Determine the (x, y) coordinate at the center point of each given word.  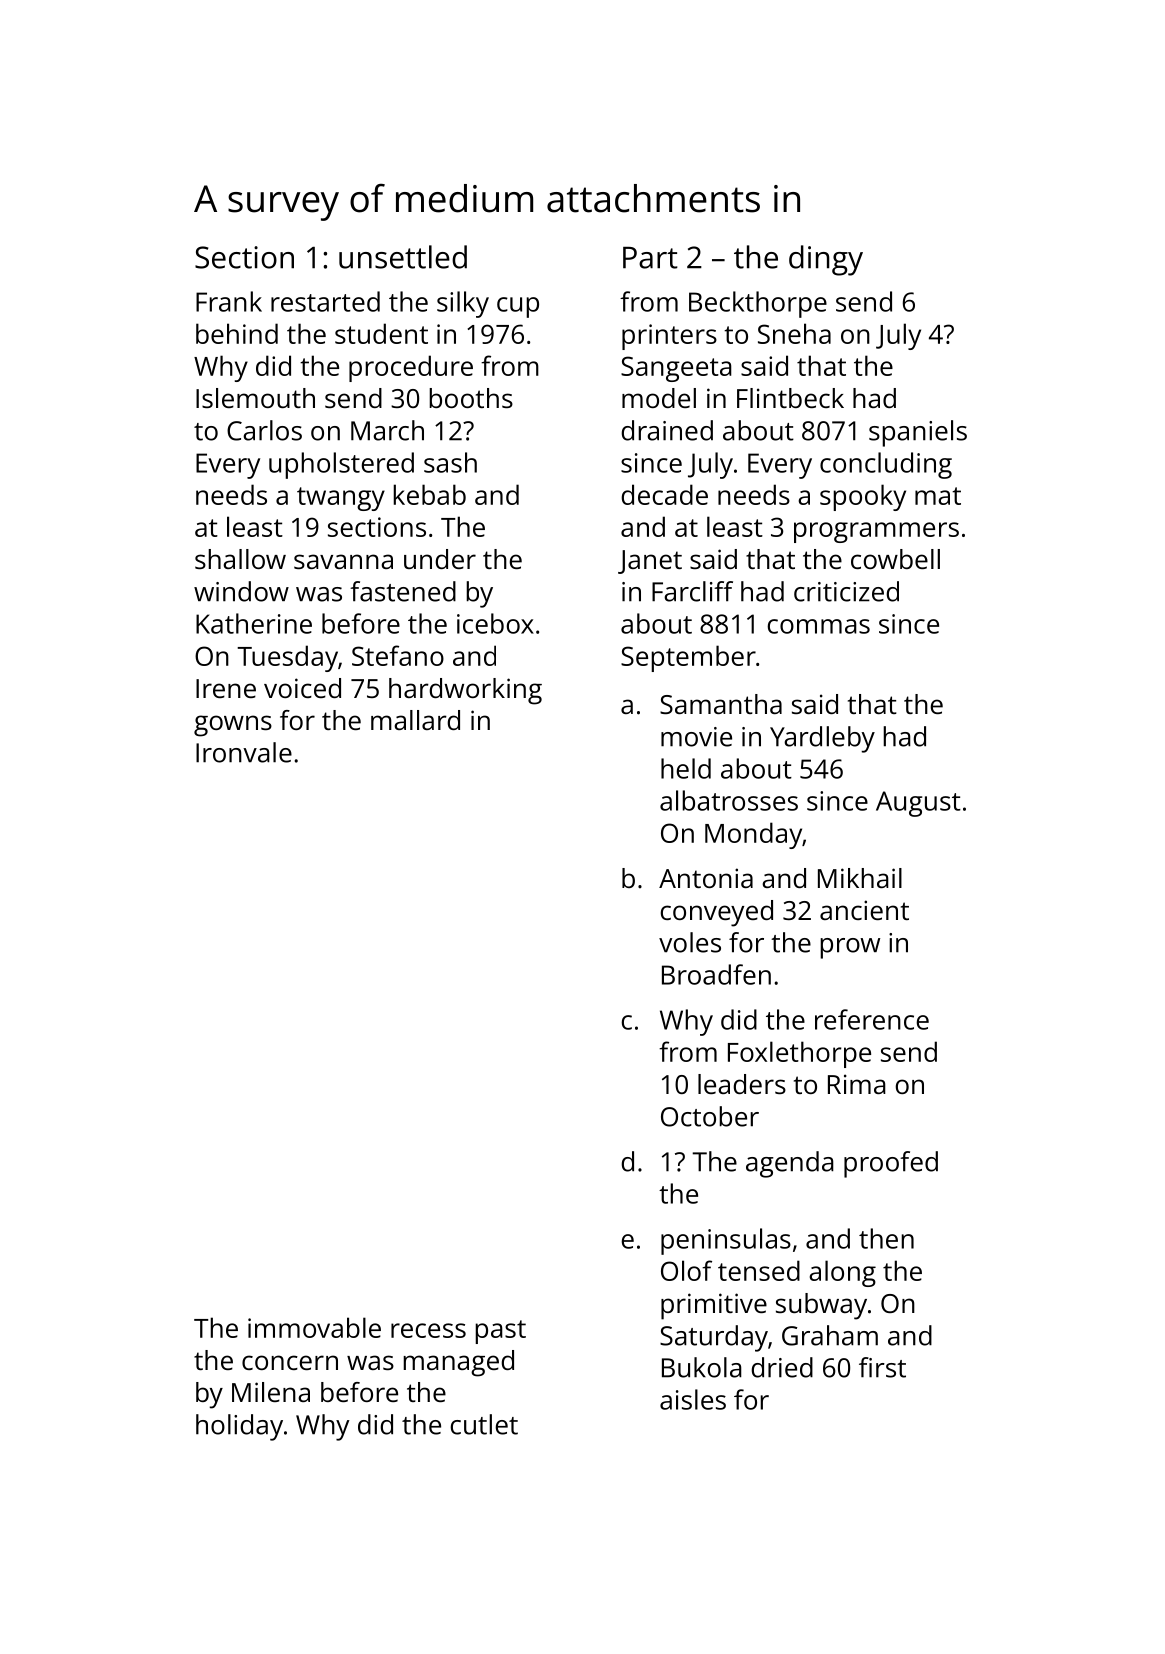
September (688, 658)
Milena (271, 1392)
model (659, 398)
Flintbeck (790, 398)
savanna (343, 561)
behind (237, 333)
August (918, 804)
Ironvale (244, 752)
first (882, 1367)
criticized (846, 591)
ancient (864, 910)
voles (690, 942)
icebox (495, 623)
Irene (226, 688)
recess (428, 1330)
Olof (686, 1270)
